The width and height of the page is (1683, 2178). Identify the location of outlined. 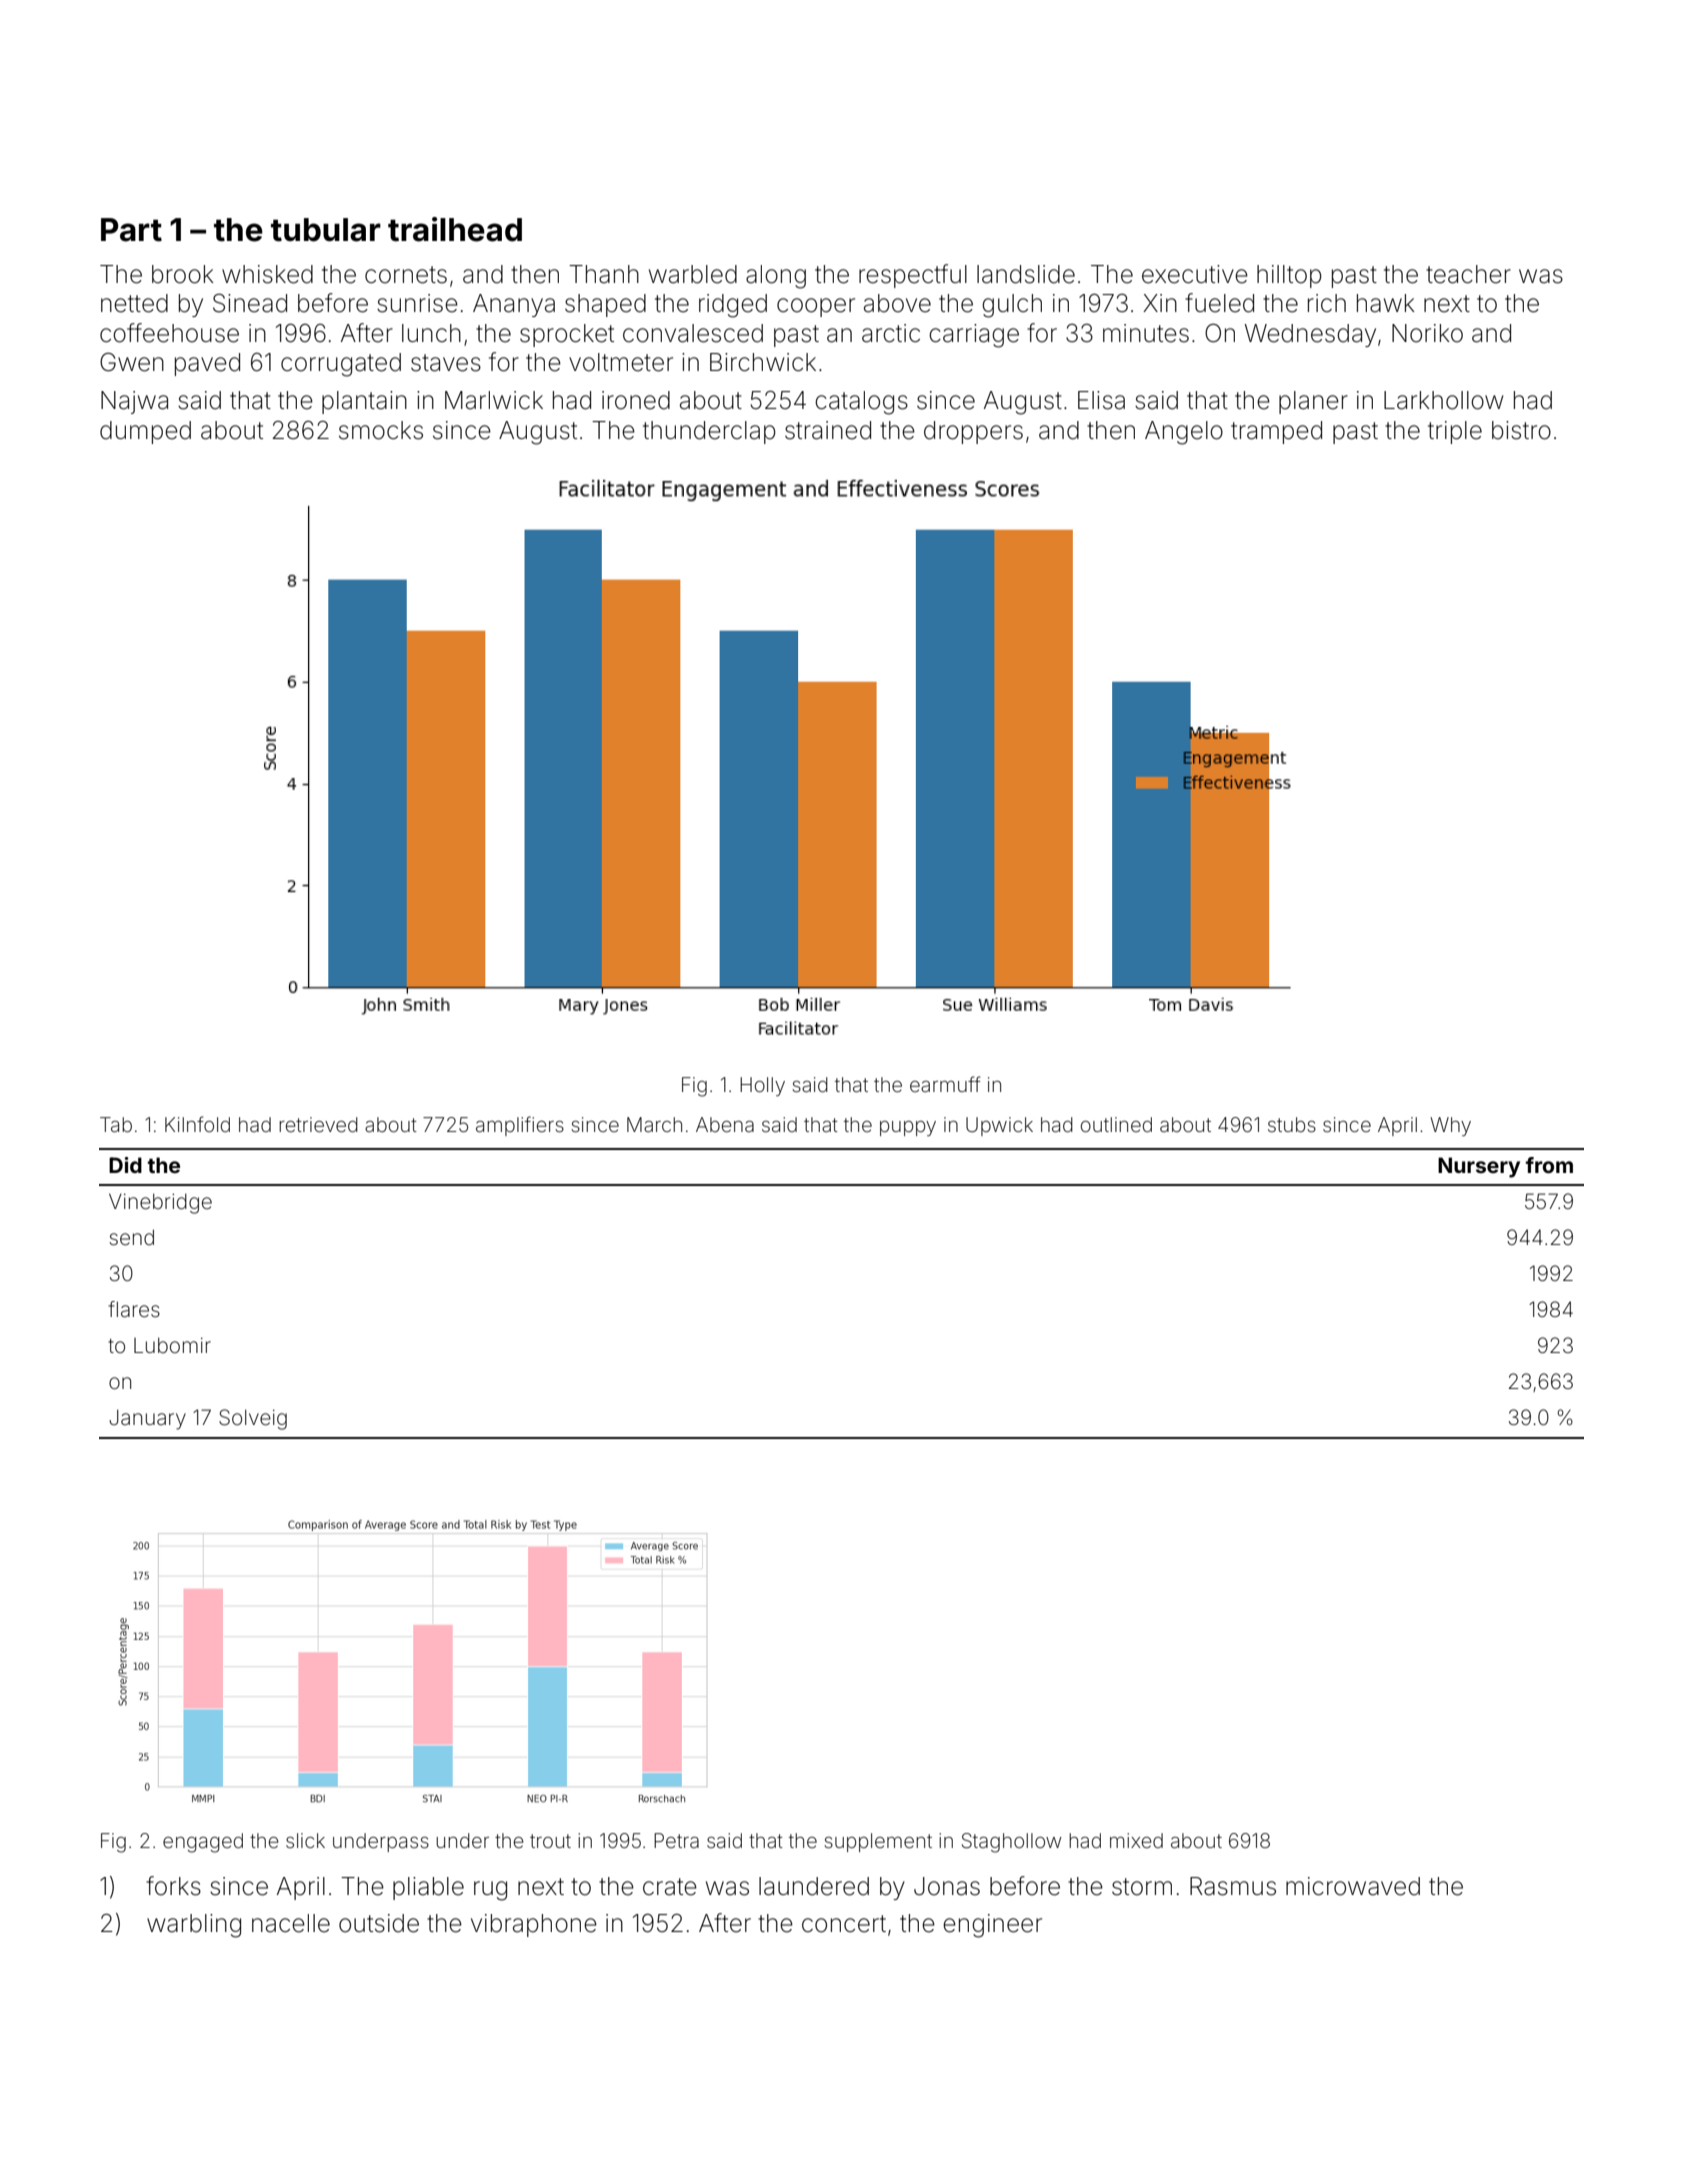
(1116, 1124).
